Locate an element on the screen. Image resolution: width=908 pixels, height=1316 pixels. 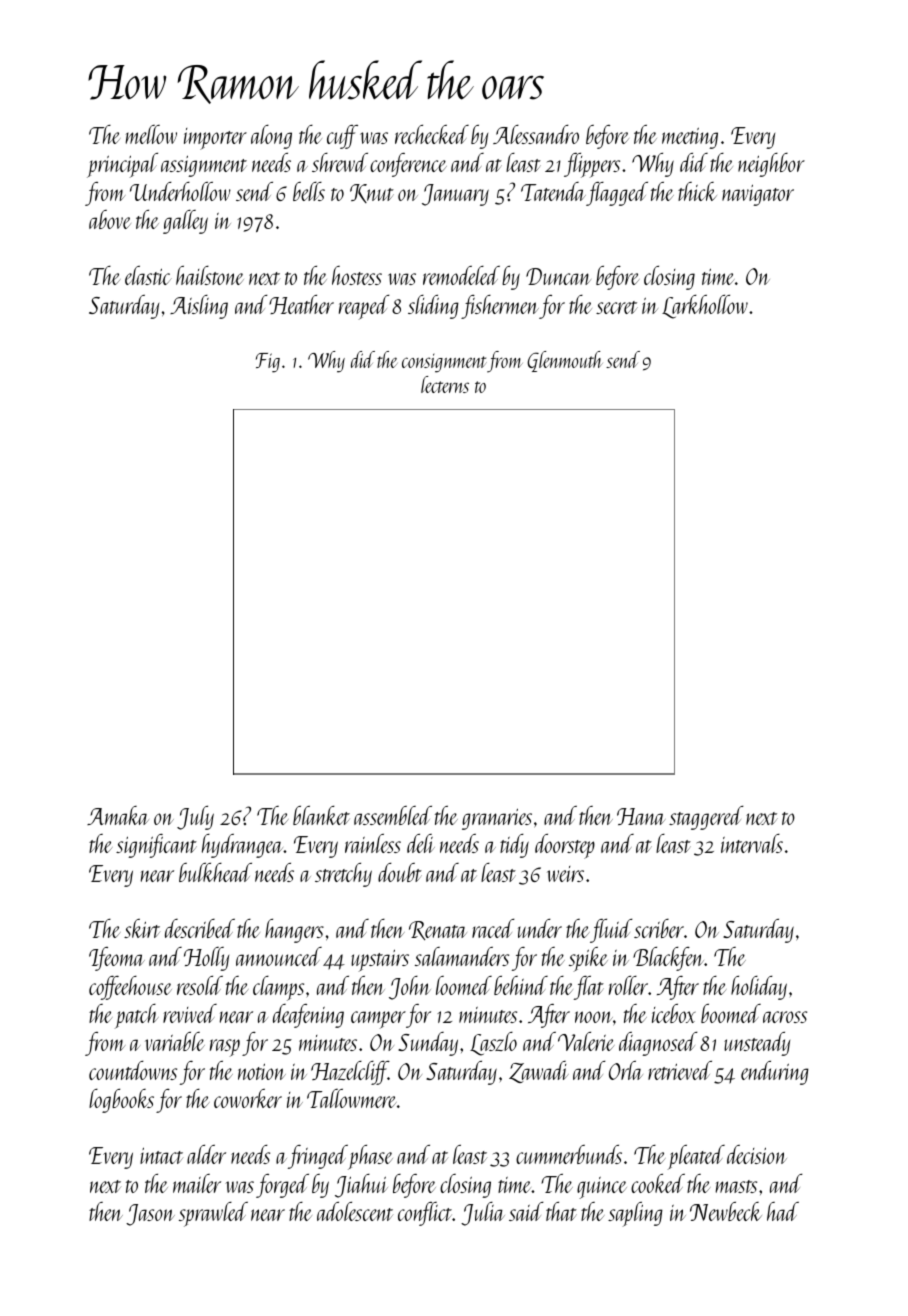
along is located at coordinates (271, 137).
